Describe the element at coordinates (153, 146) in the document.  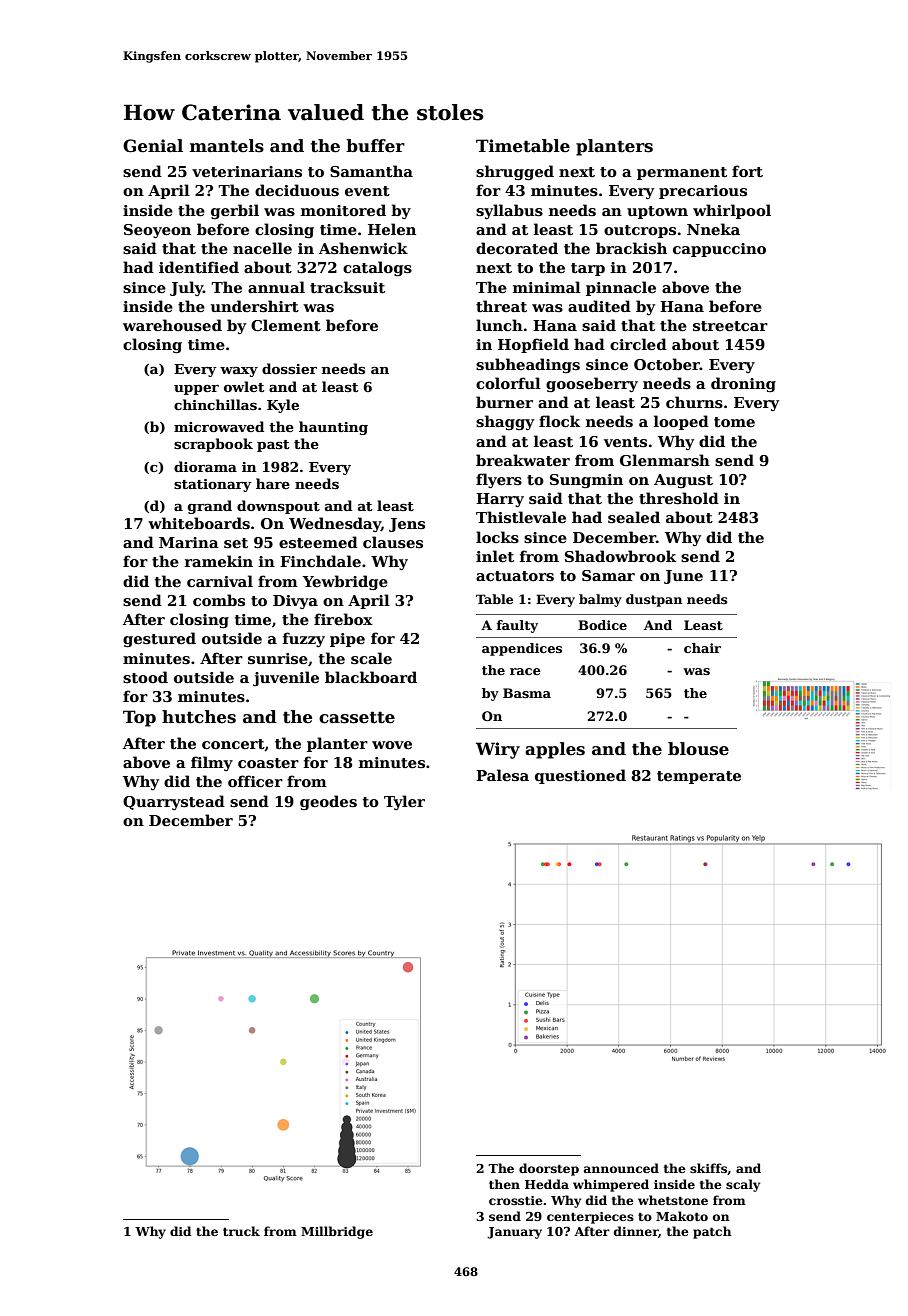
I see `Genial` at that location.
